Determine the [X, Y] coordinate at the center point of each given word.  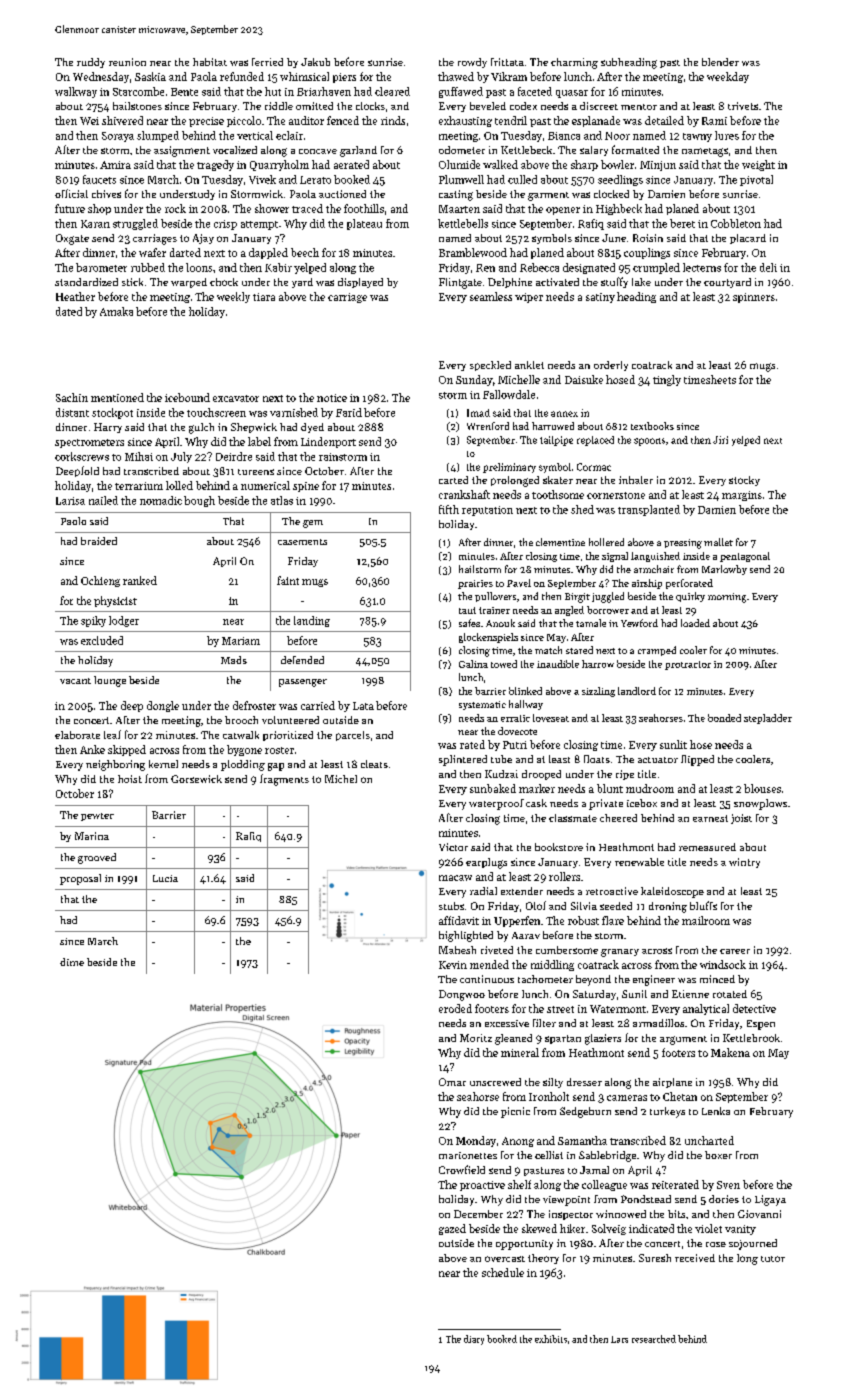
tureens [256, 472]
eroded [455, 1008]
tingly [667, 380]
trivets [743, 106]
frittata [507, 62]
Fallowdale [509, 394]
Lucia [165, 878]
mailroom [706, 920]
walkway [76, 92]
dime [72, 962]
